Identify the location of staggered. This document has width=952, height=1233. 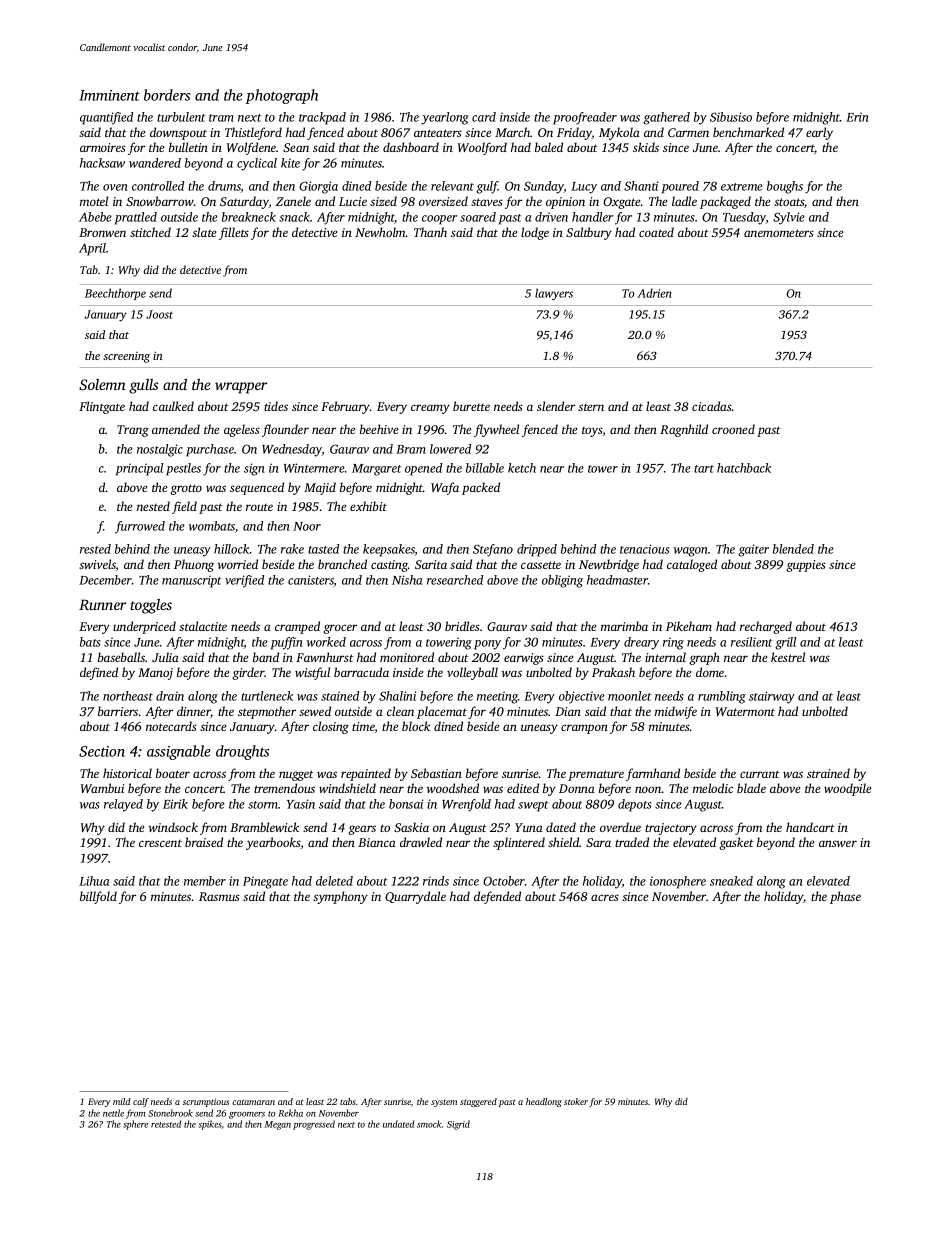
(478, 1102).
